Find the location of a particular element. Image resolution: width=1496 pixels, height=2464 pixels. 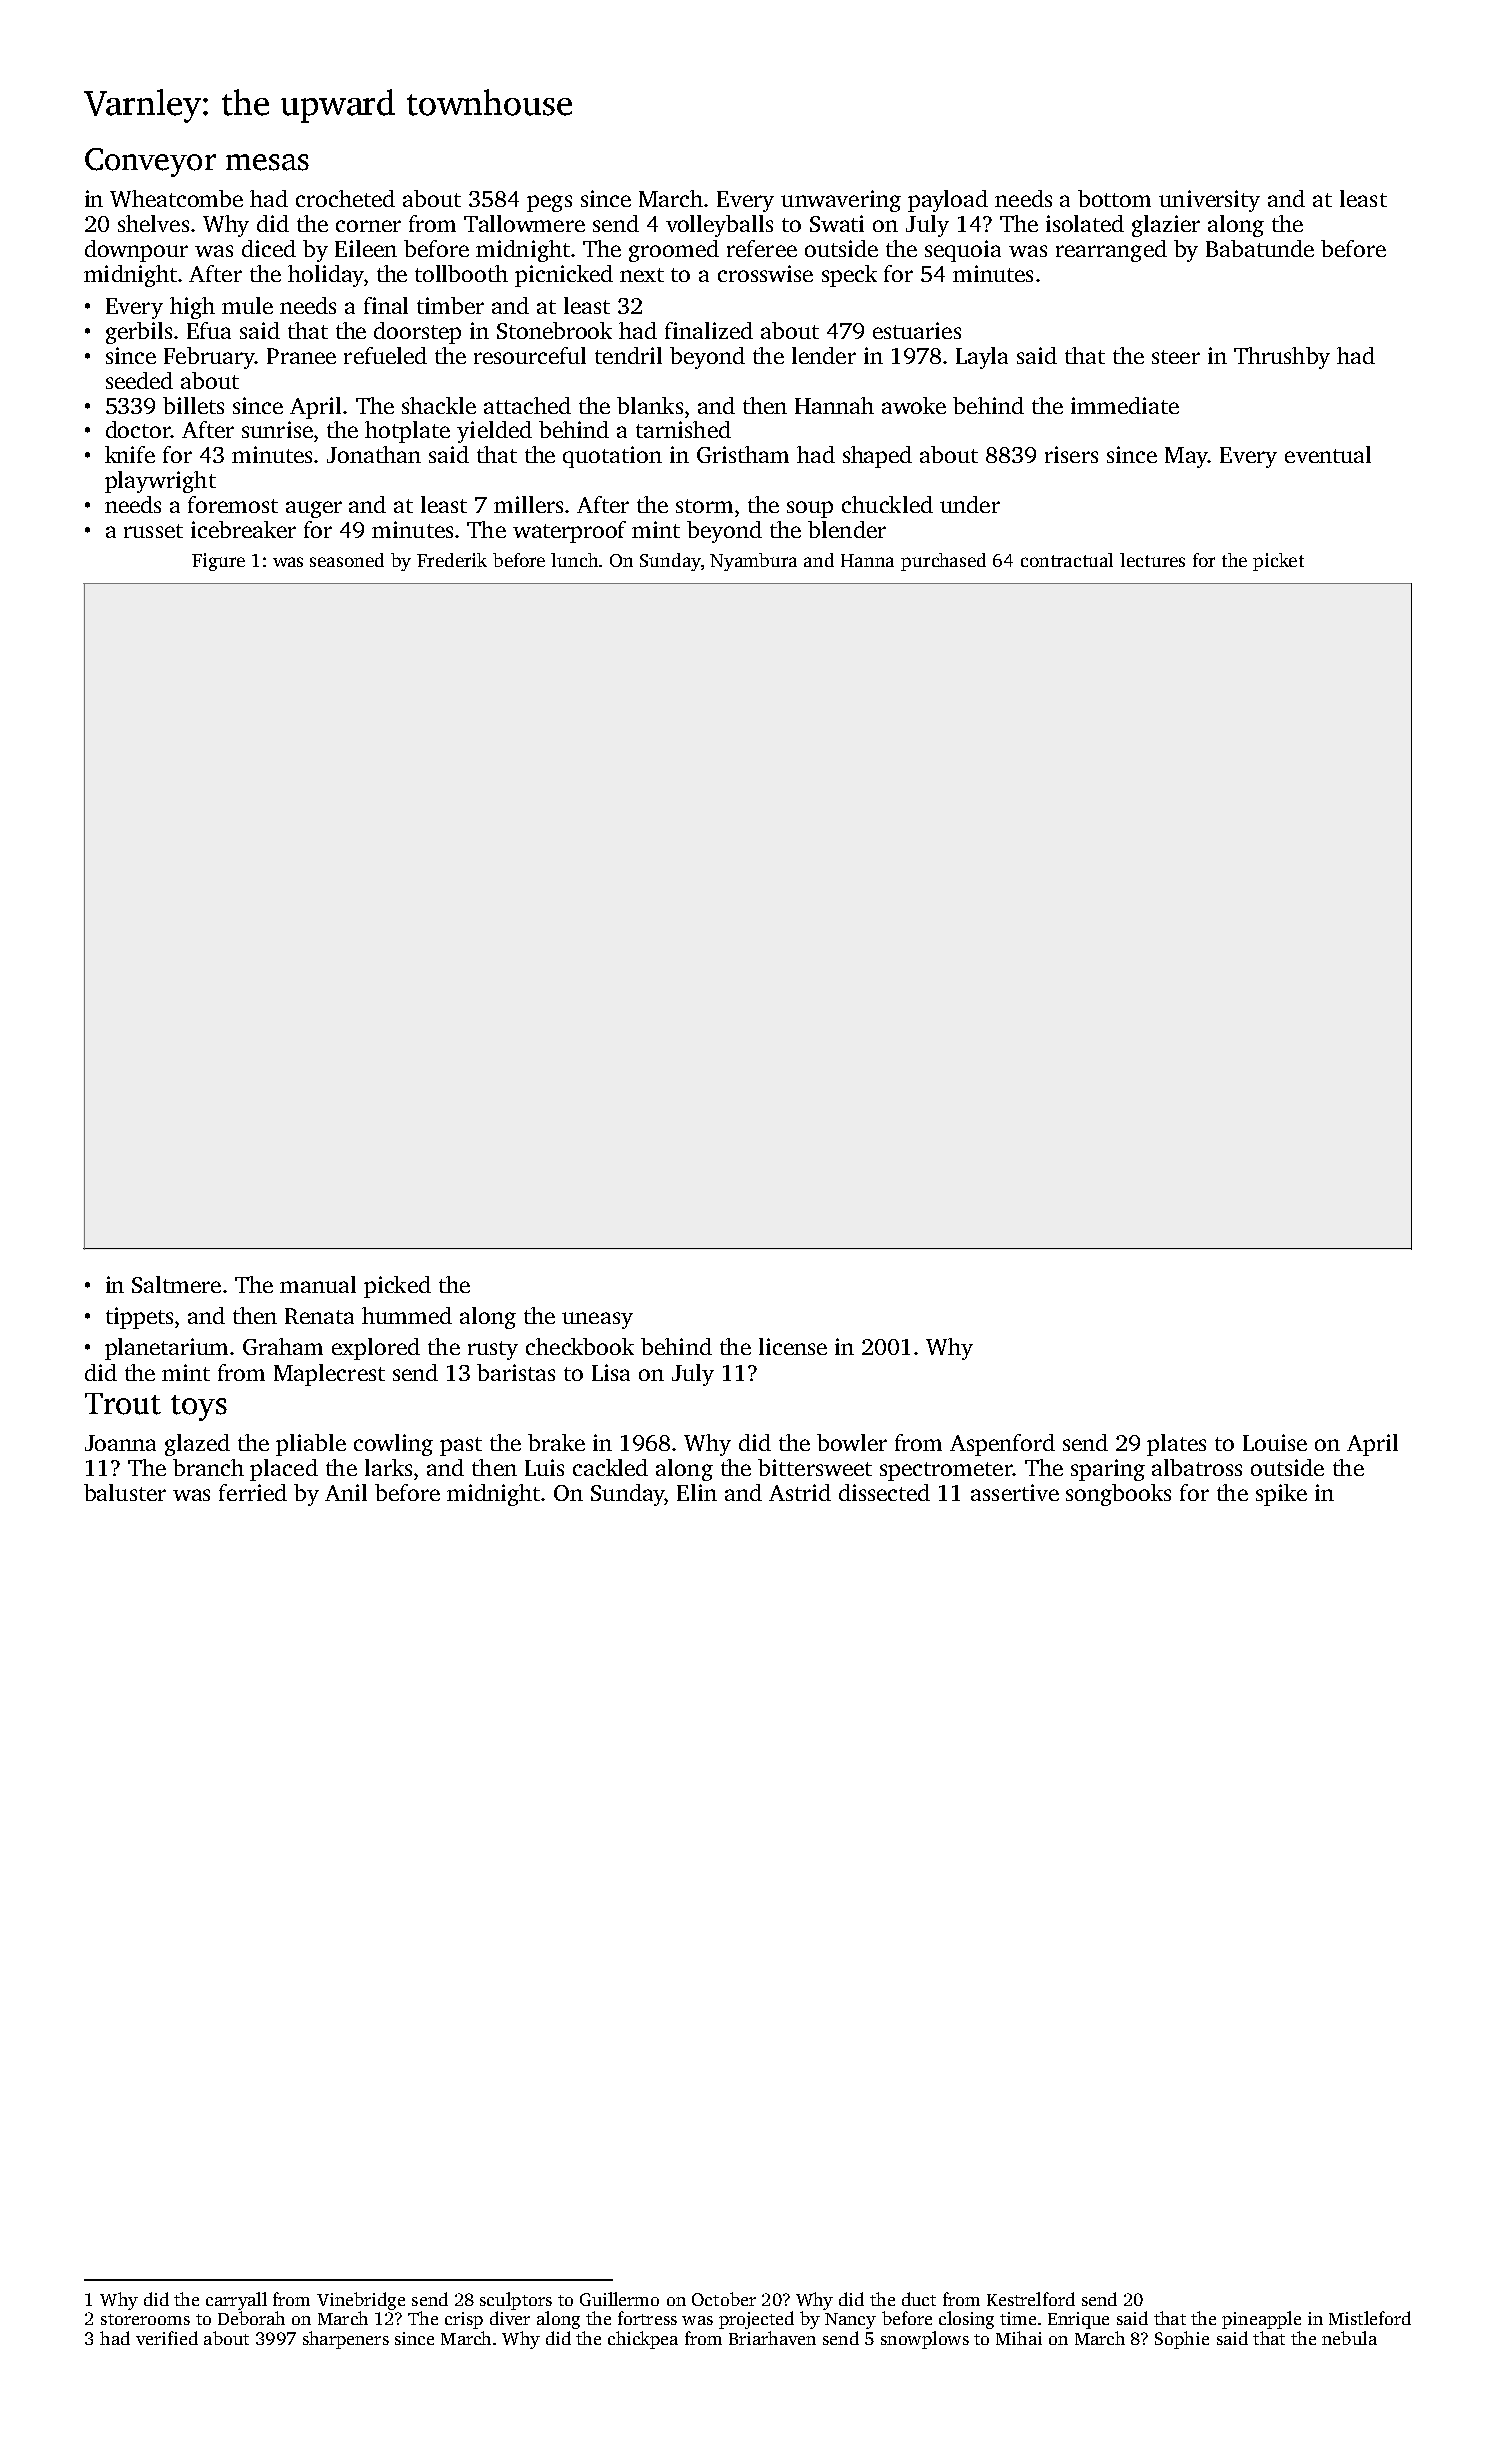

Sophie is located at coordinates (1182, 2340).
